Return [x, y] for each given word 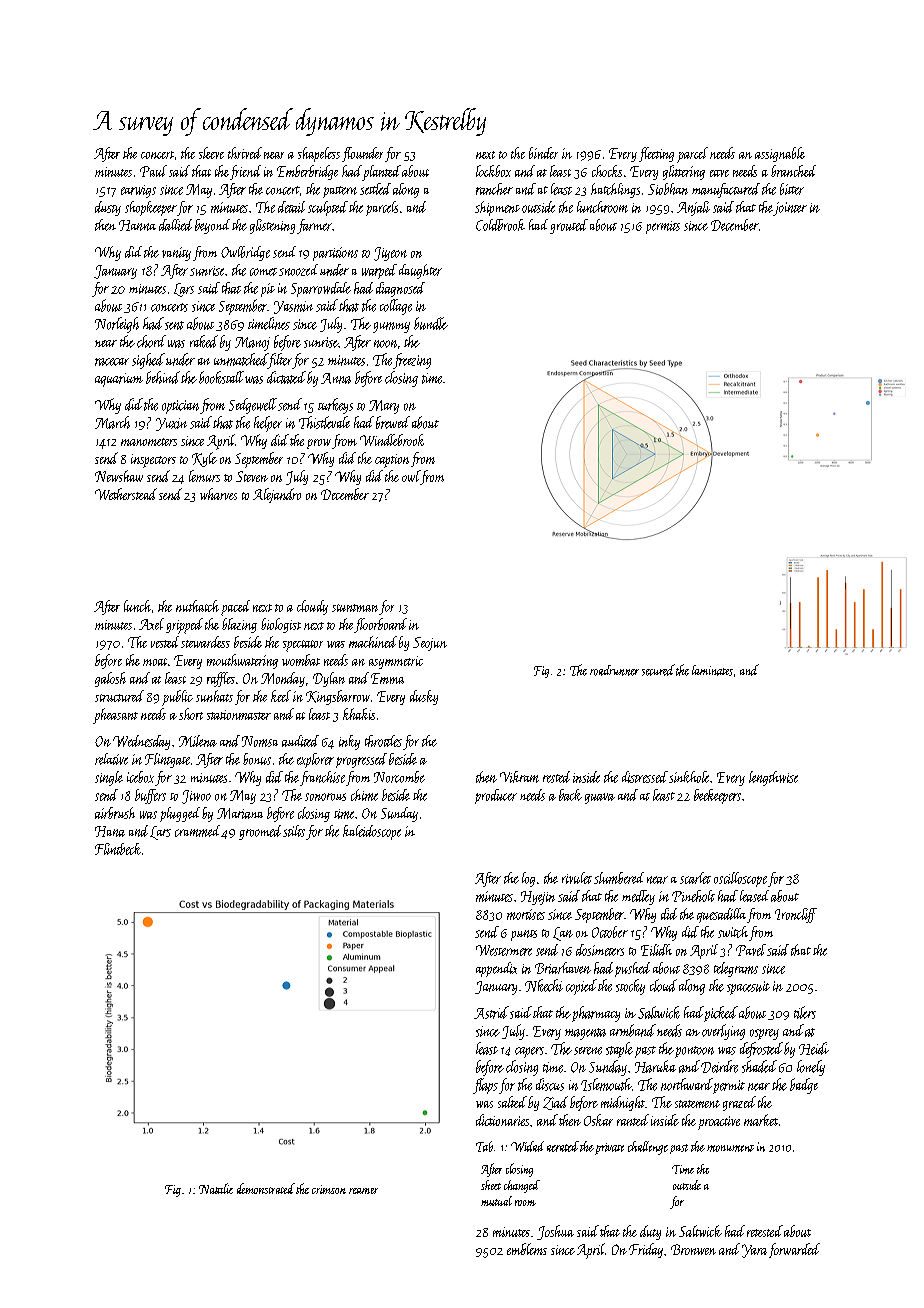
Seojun [430, 644]
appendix [496, 969]
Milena [198, 741]
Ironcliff [796, 915]
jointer [790, 209]
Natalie [216, 1188]
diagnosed [400, 289]
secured [658, 670]
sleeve [211, 153]
